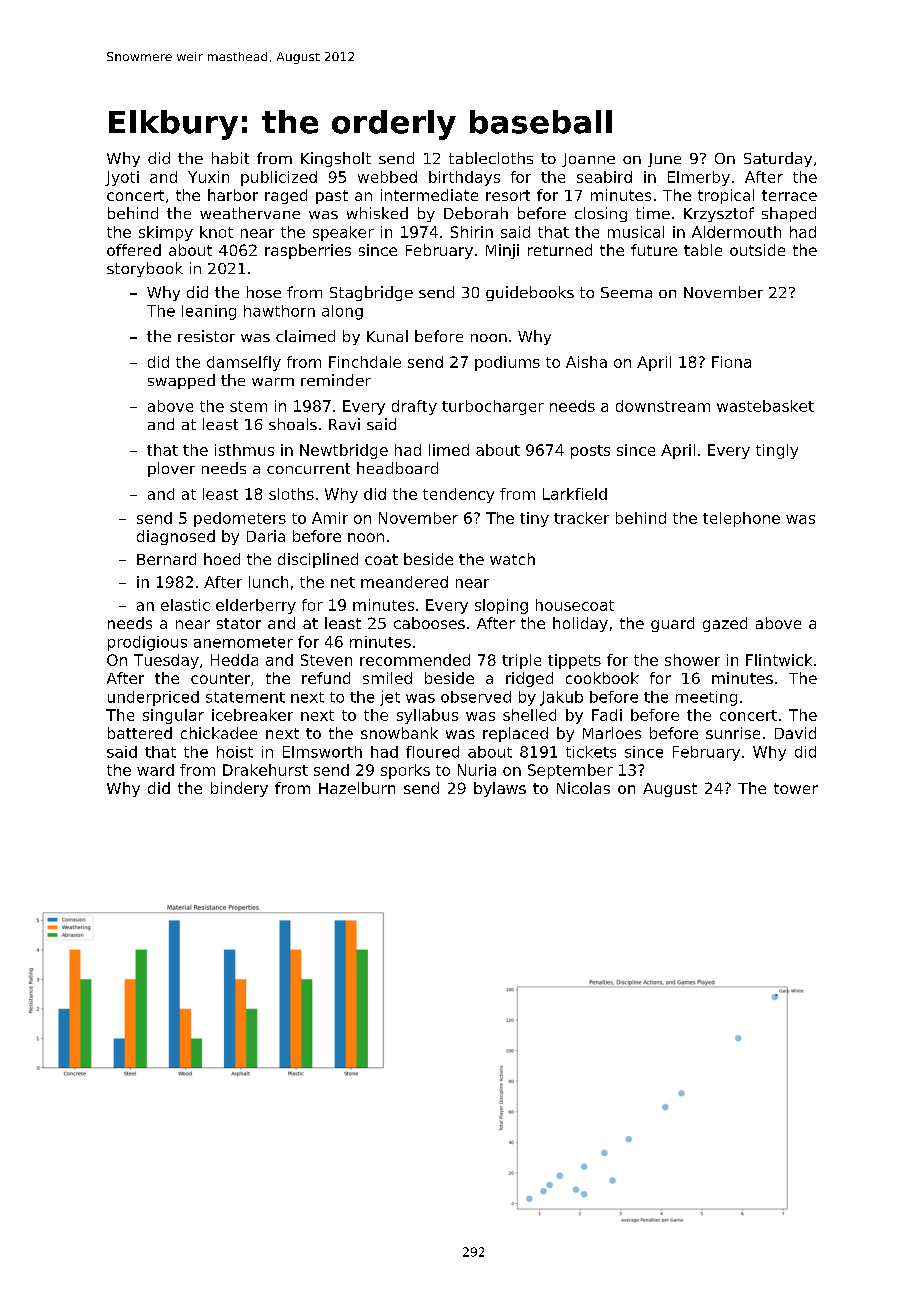  I want to click on Elmerby, so click(699, 178).
